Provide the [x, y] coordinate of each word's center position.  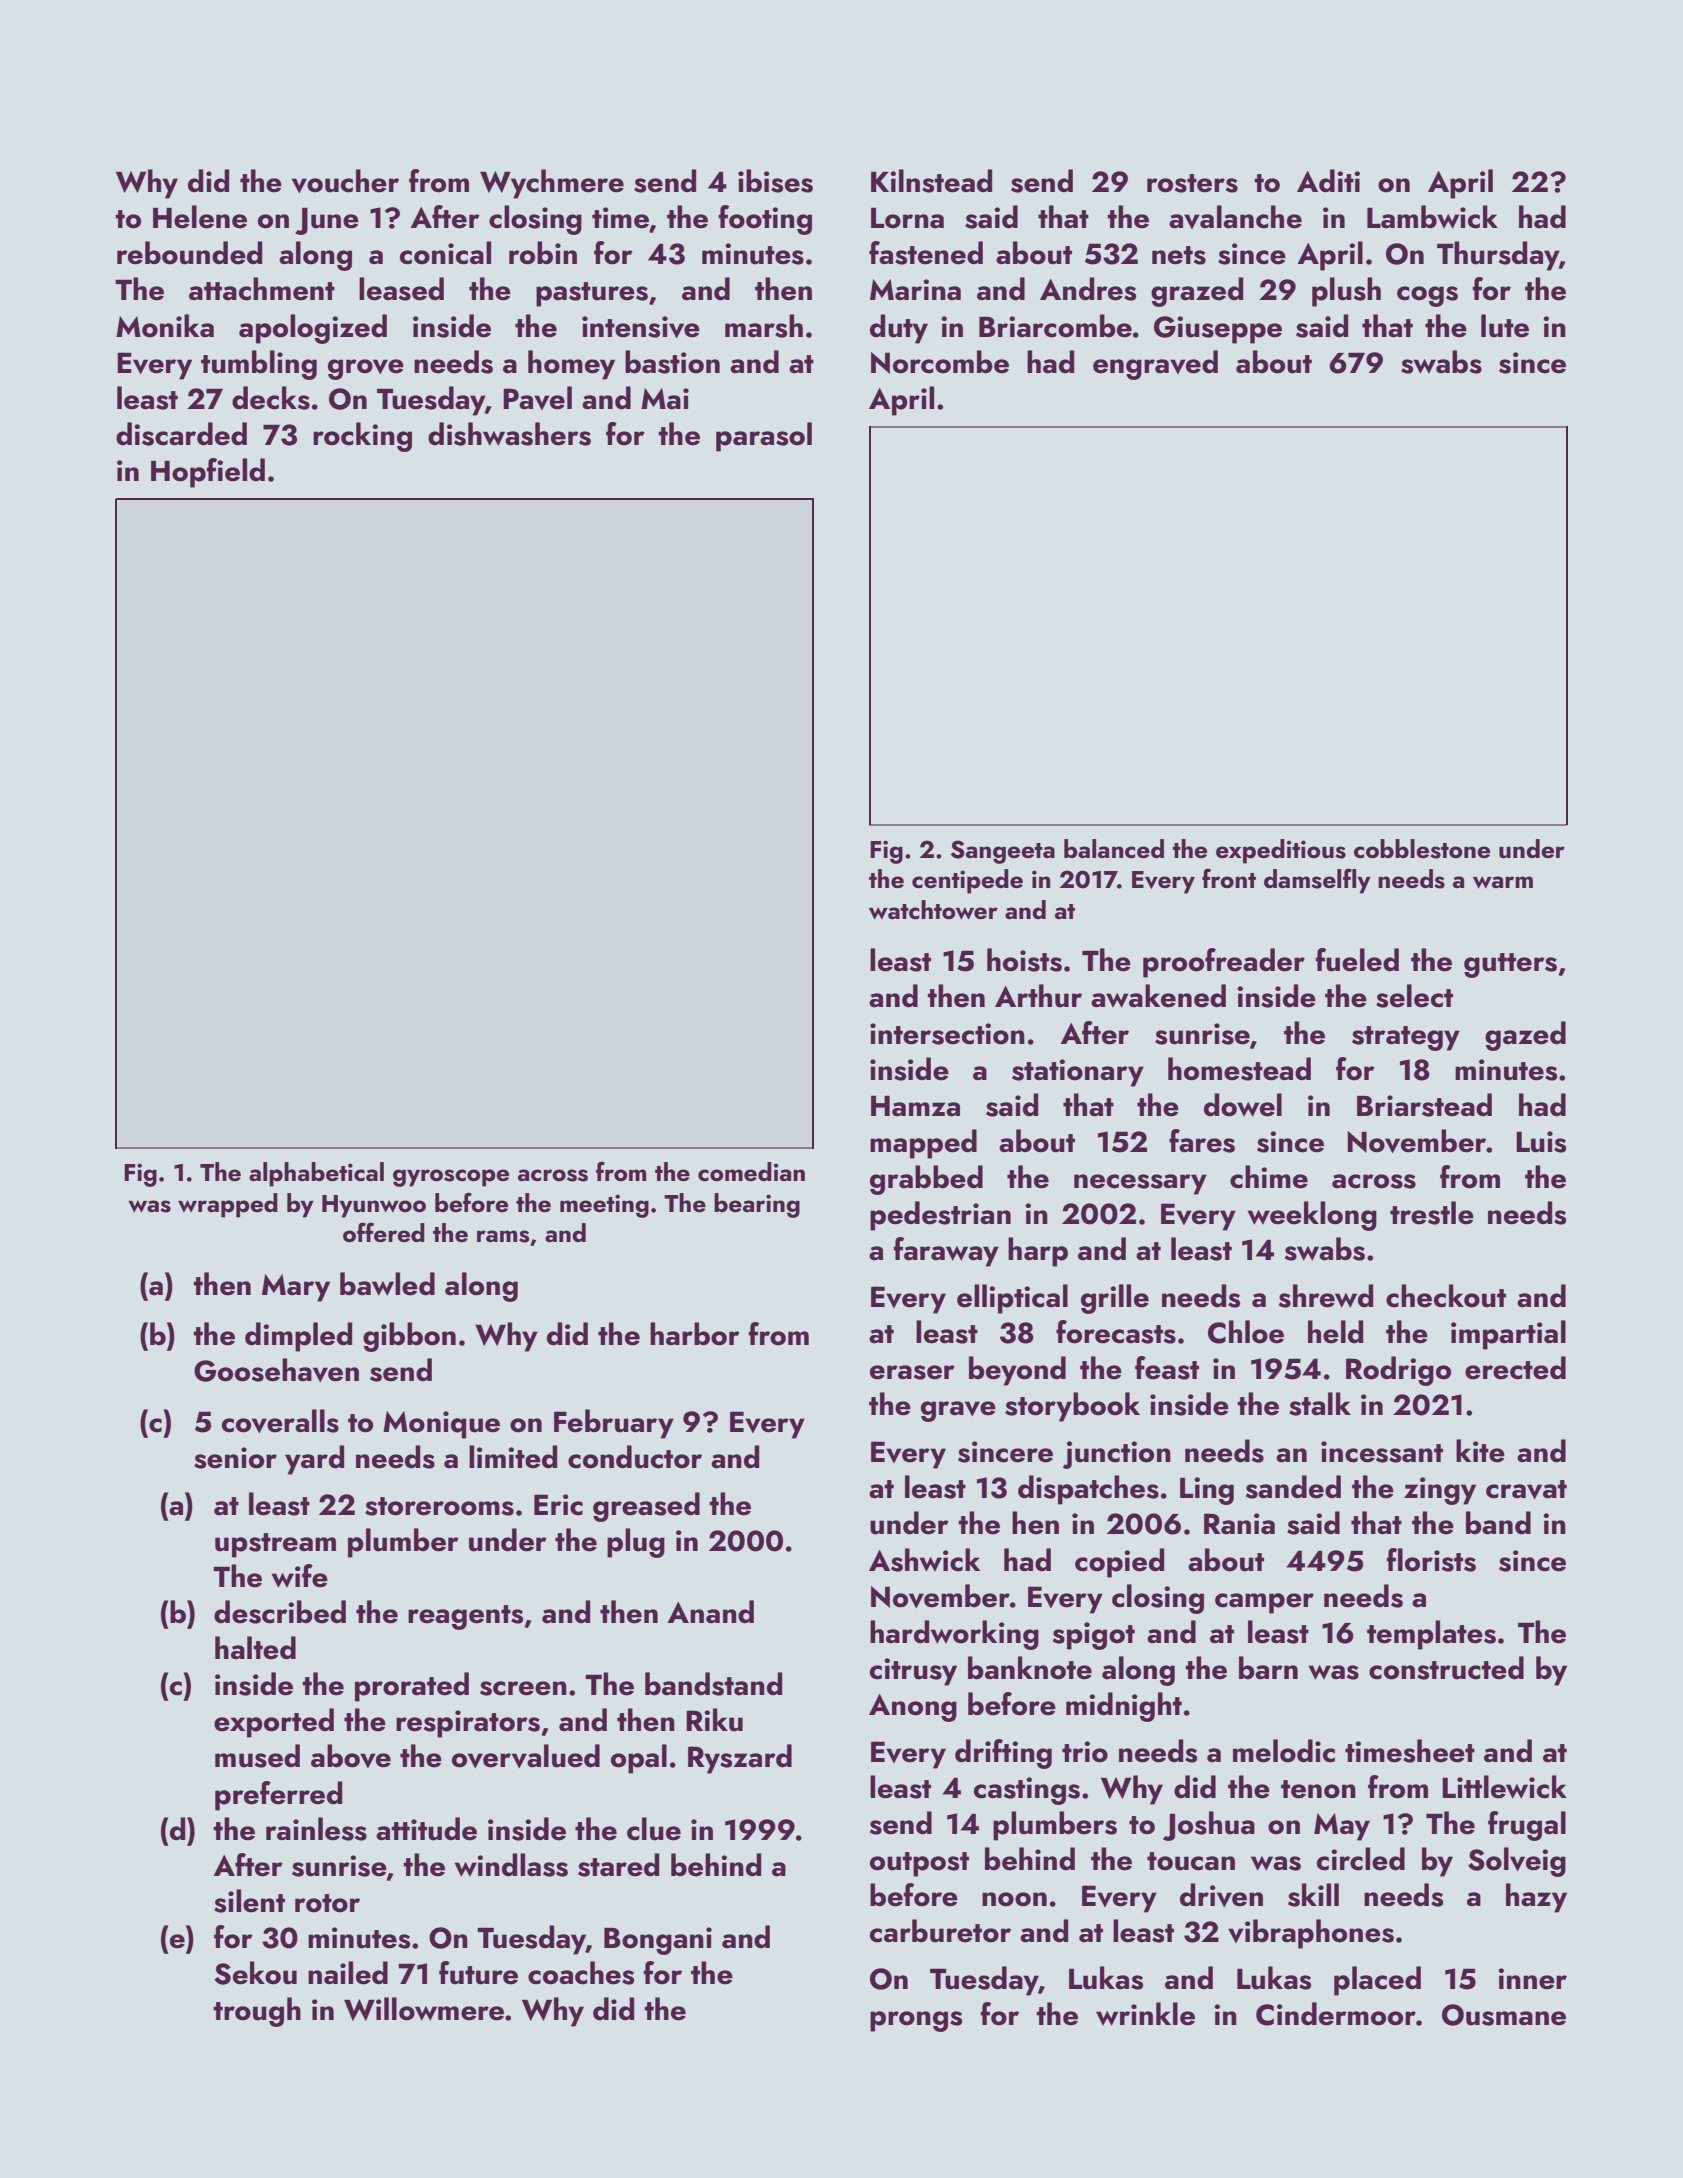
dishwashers [509, 434]
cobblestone [1422, 849]
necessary [1140, 1184]
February [614, 1424]
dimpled [298, 1337]
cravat [1526, 1489]
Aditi [1328, 181]
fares [1202, 1141]
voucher [345, 181]
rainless [316, 1829]
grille [1115, 1299]
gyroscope [451, 1178]
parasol [764, 437]
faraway [946, 1252]
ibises [775, 181]
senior [235, 1458]
